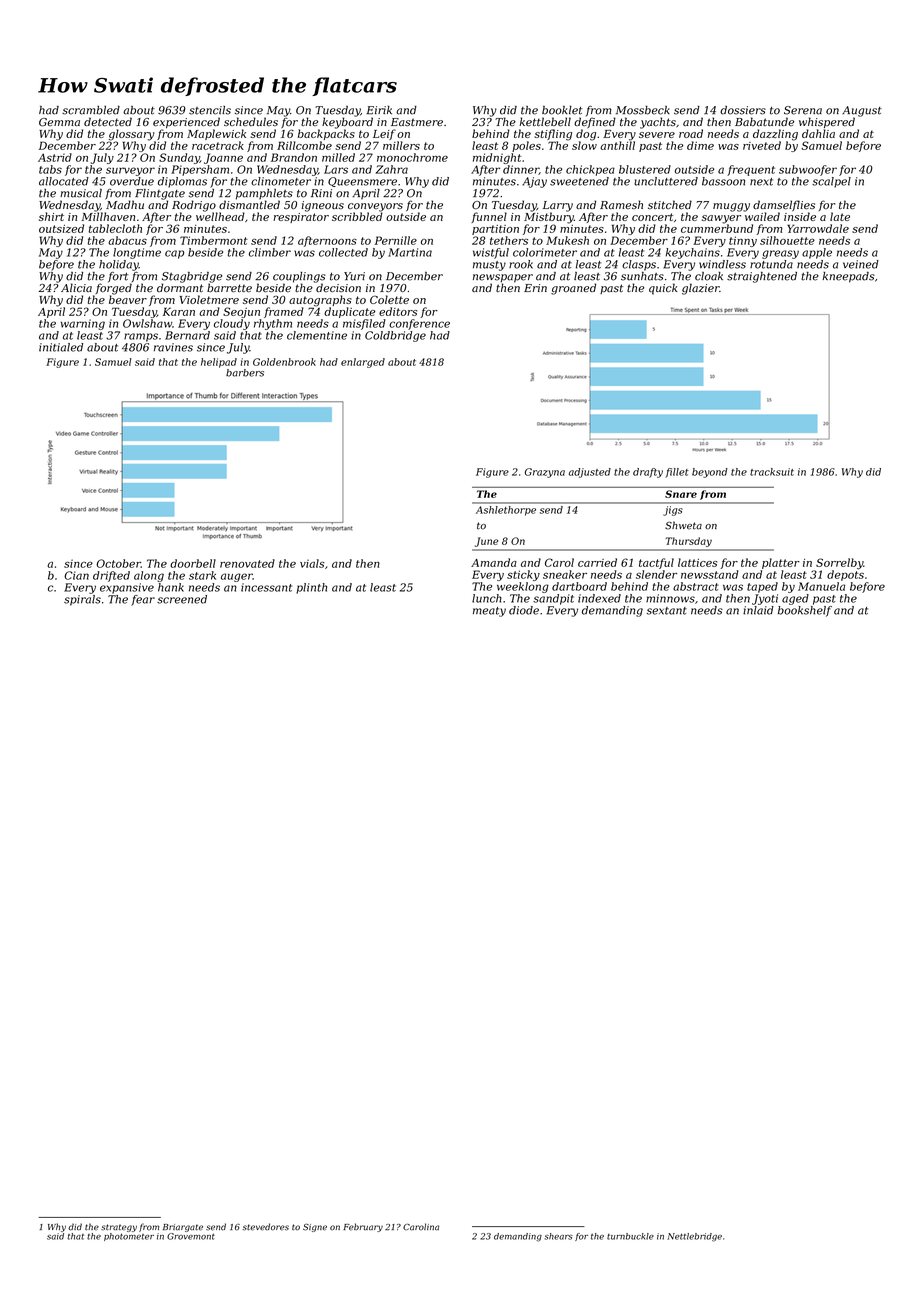  I want to click on whispered, so click(827, 122).
